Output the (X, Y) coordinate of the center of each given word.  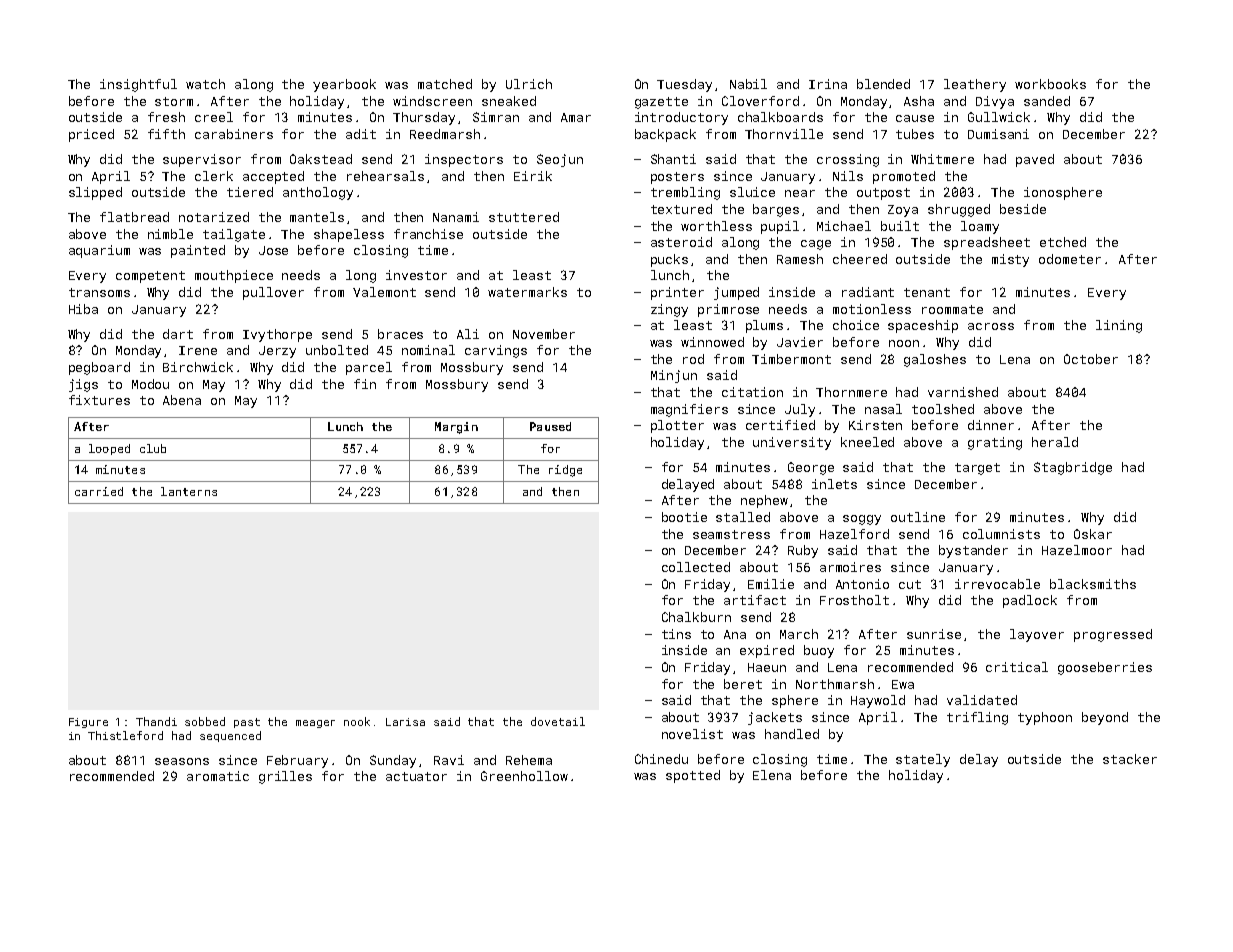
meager (315, 724)
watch (205, 84)
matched (445, 84)
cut (910, 584)
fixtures (99, 400)
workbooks (1050, 84)
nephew (764, 501)
